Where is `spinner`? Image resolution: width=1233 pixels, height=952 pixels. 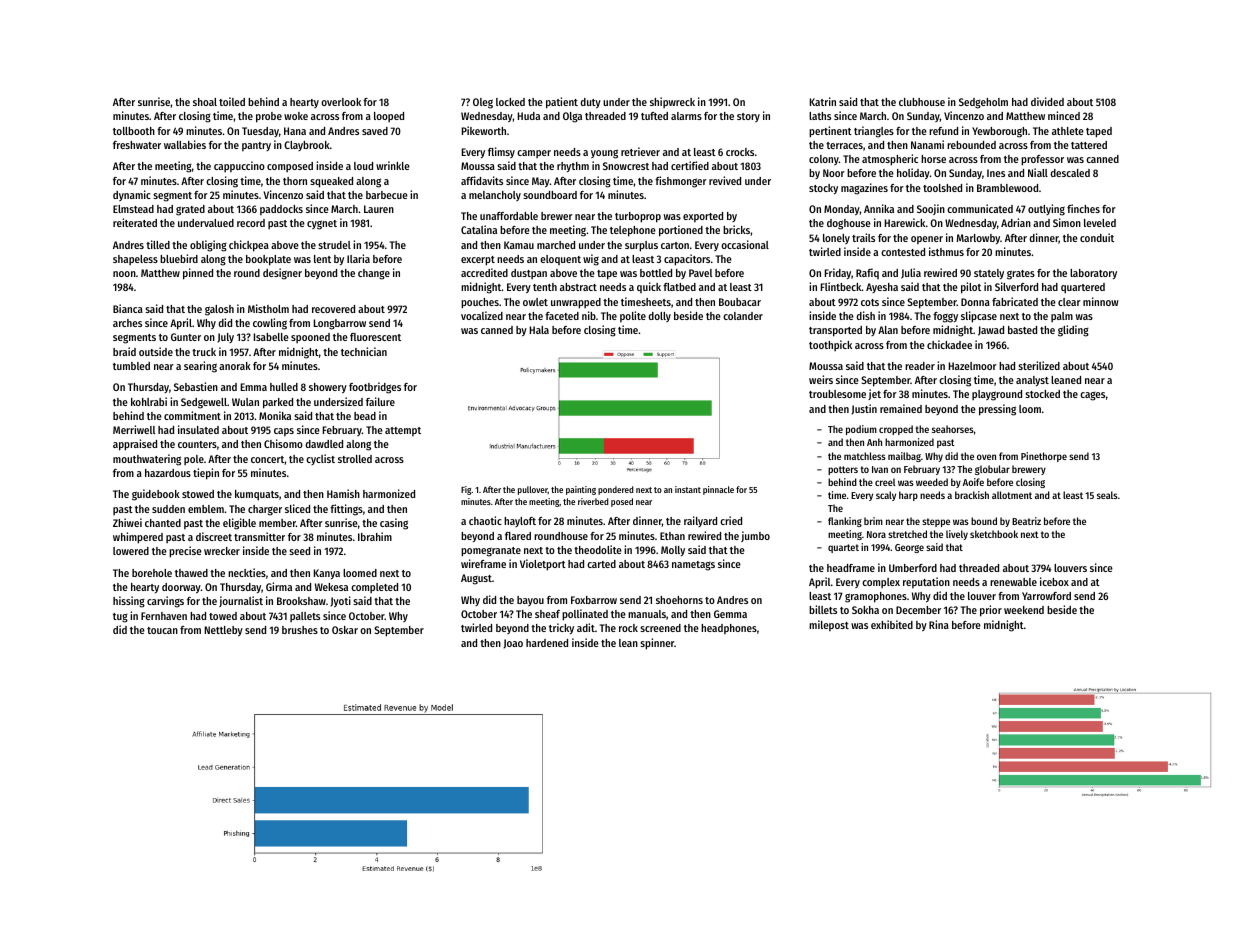 spinner is located at coordinates (657, 644).
